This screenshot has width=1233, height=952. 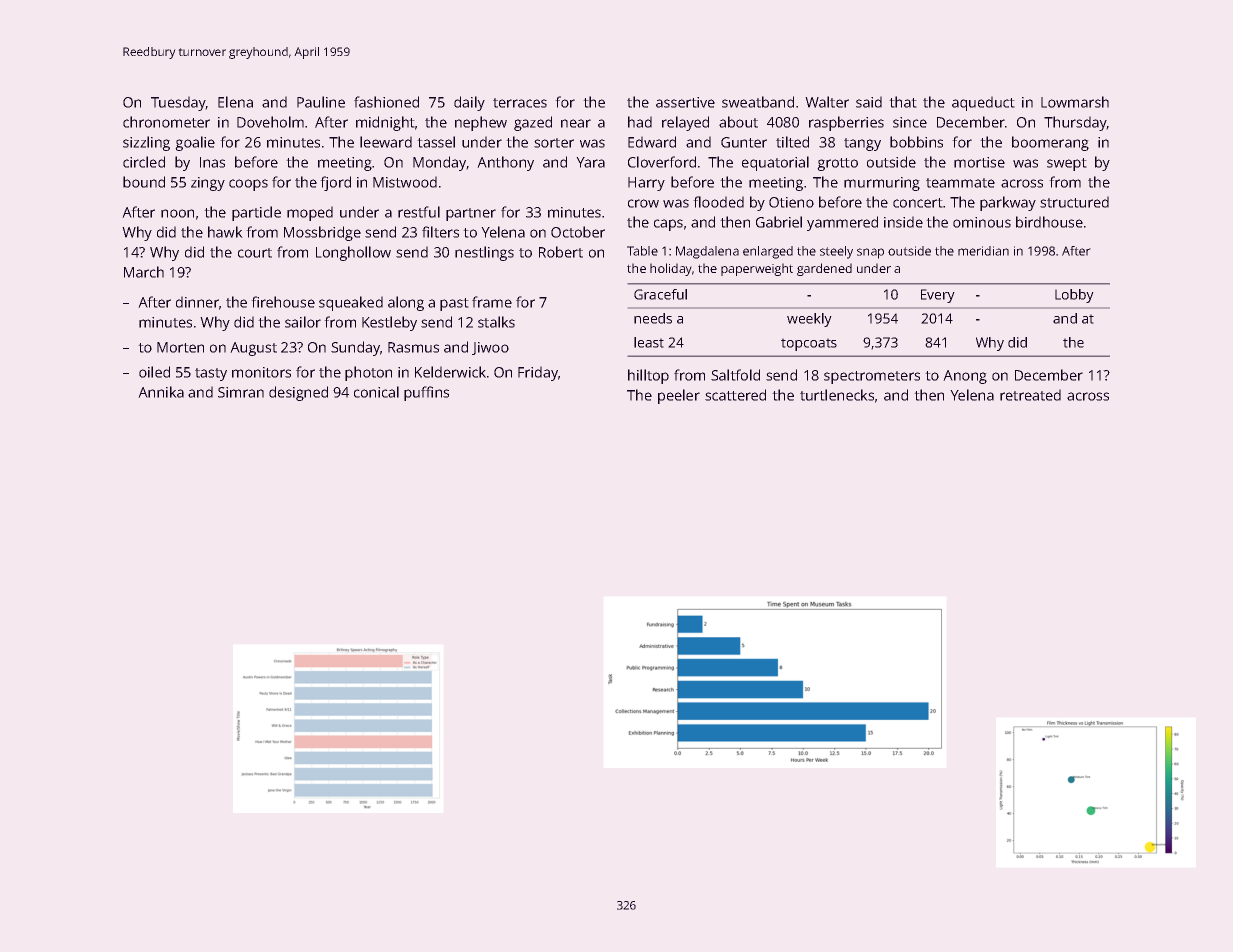 I want to click on flooded, so click(x=718, y=202).
